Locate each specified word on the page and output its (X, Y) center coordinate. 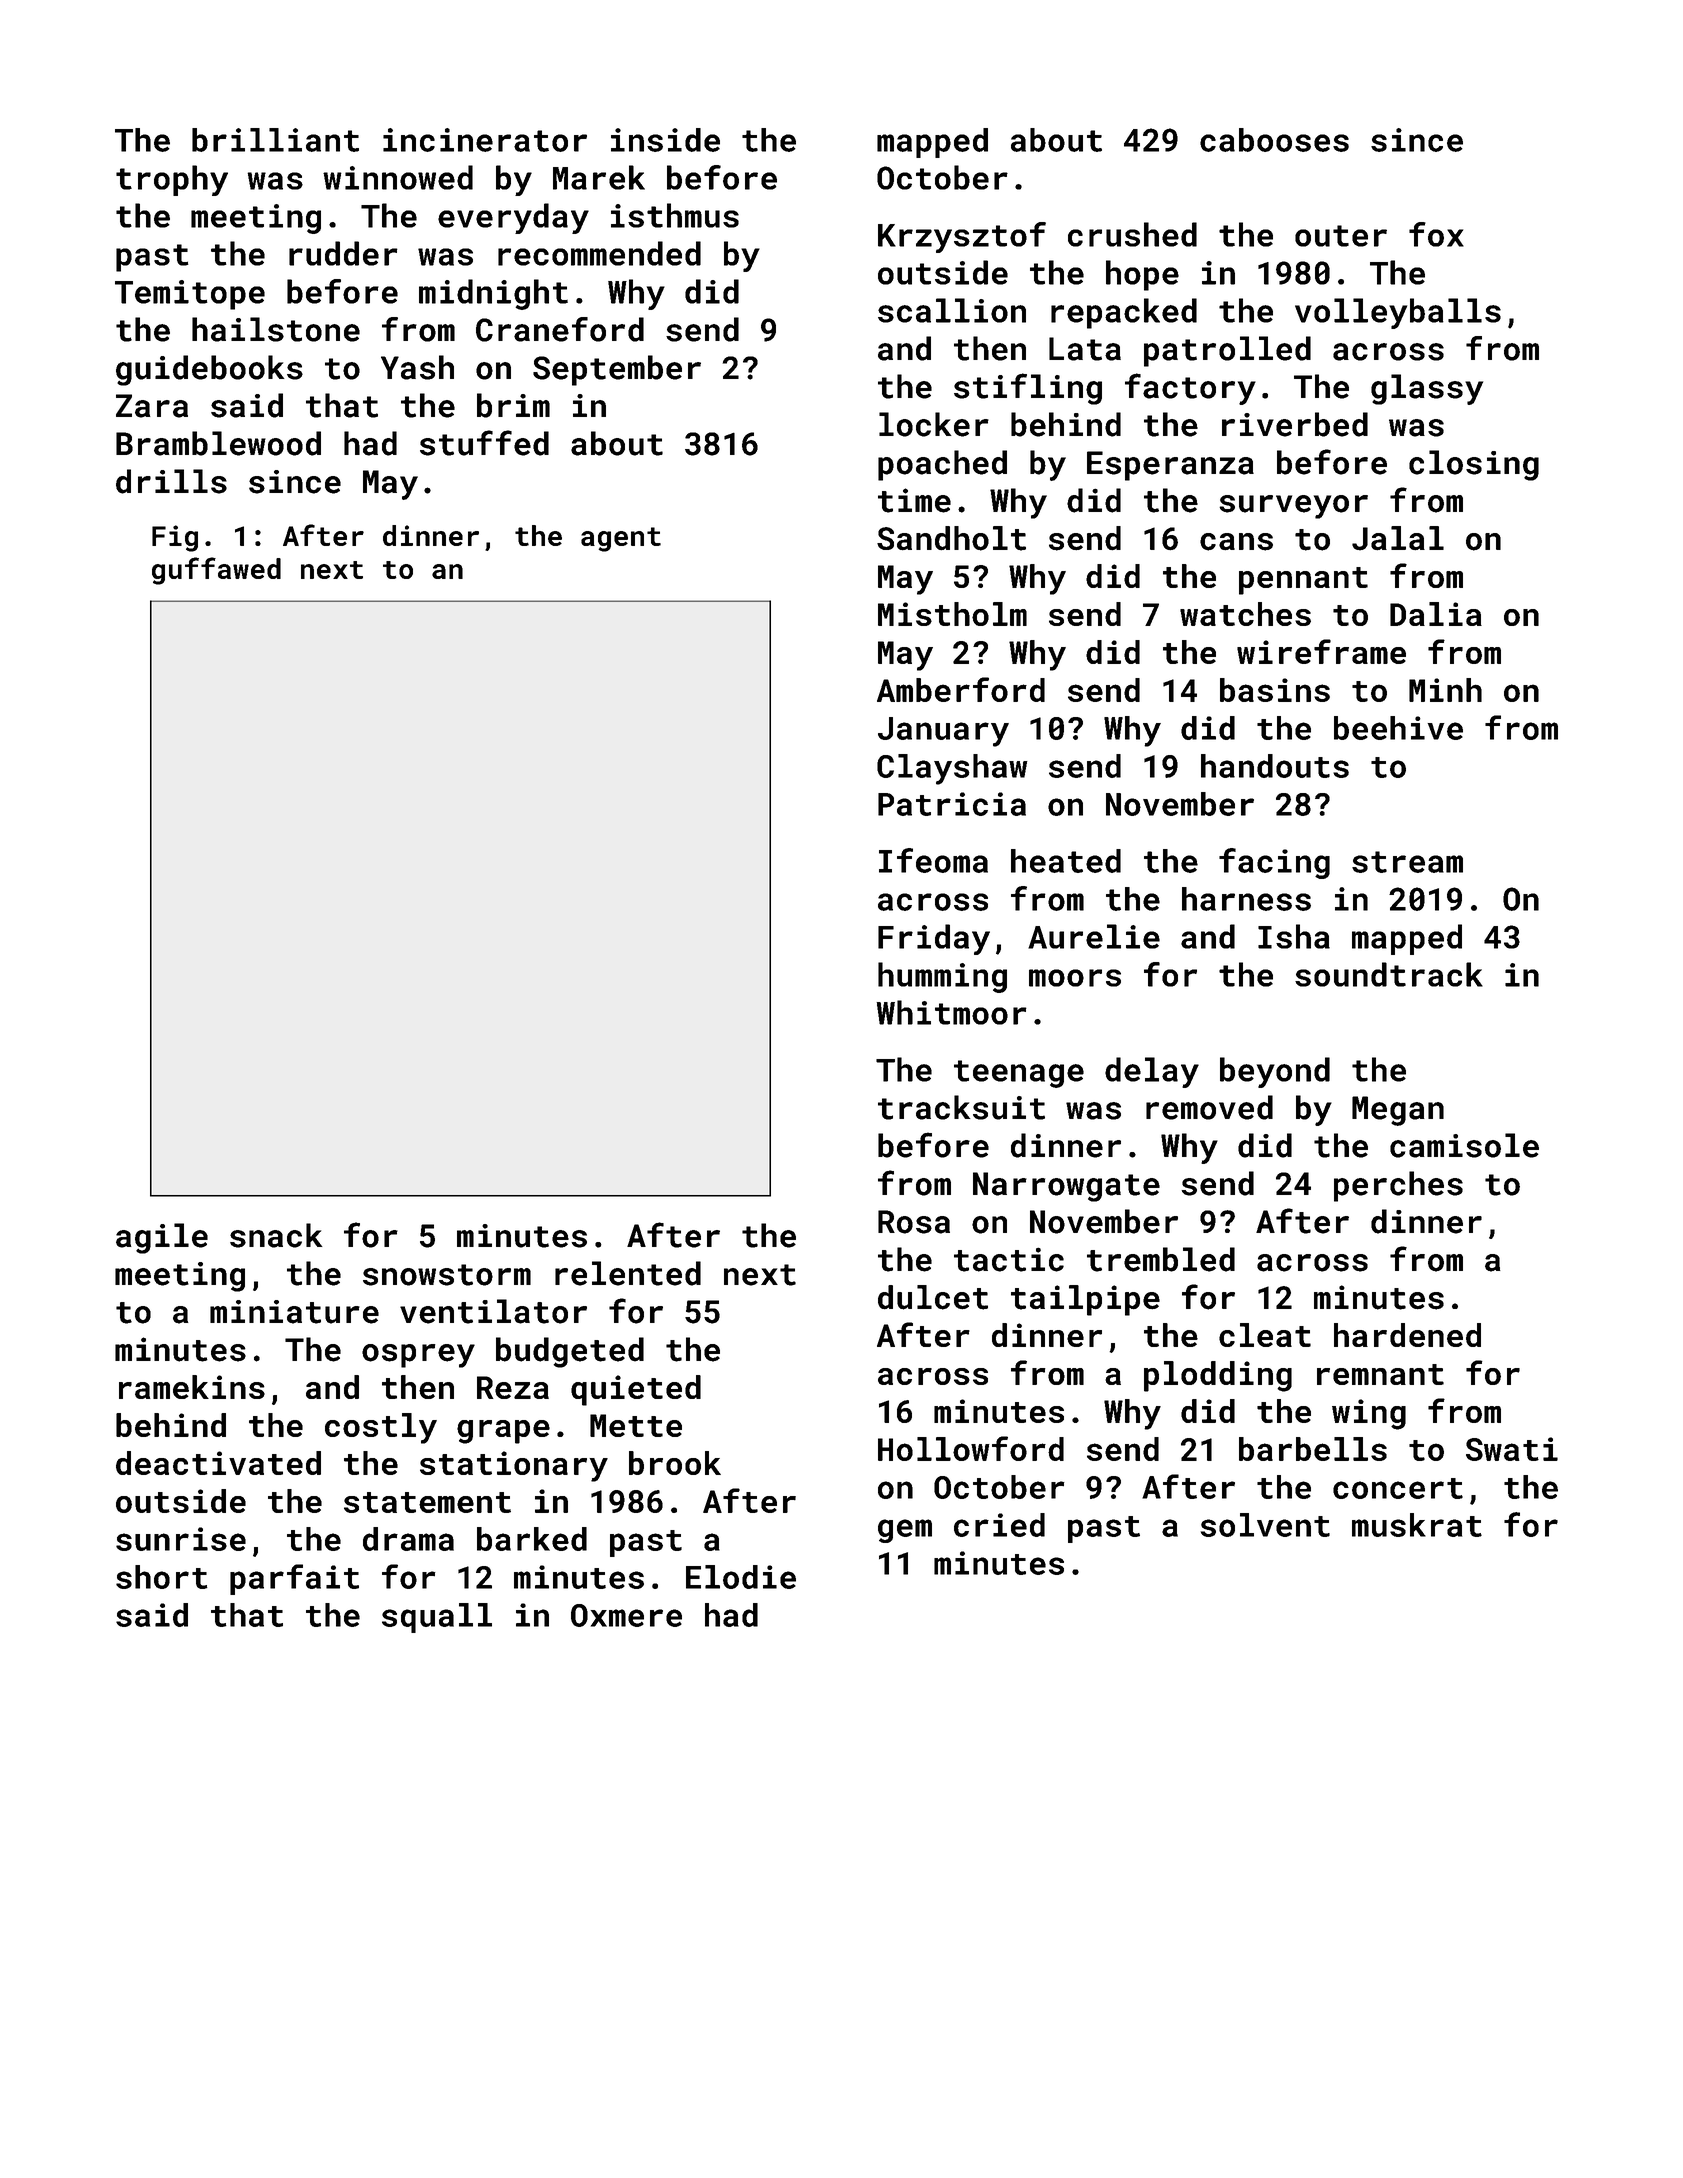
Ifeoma (933, 860)
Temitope (190, 295)
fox (1436, 234)
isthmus (675, 215)
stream (1407, 862)
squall (437, 1618)
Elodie (741, 1577)
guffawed (216, 571)
